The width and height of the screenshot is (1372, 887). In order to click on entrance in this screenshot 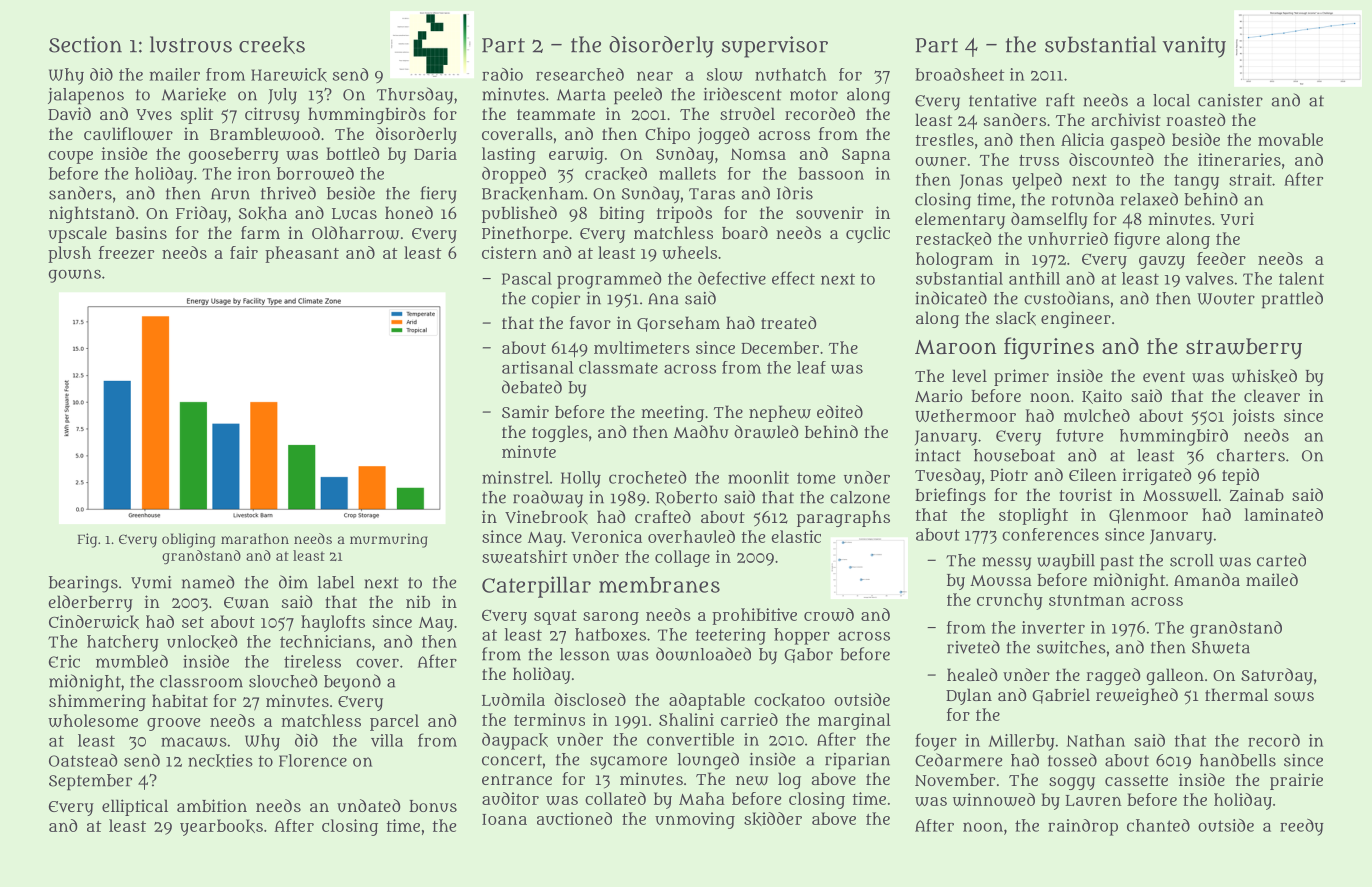, I will do `click(517, 779)`.
